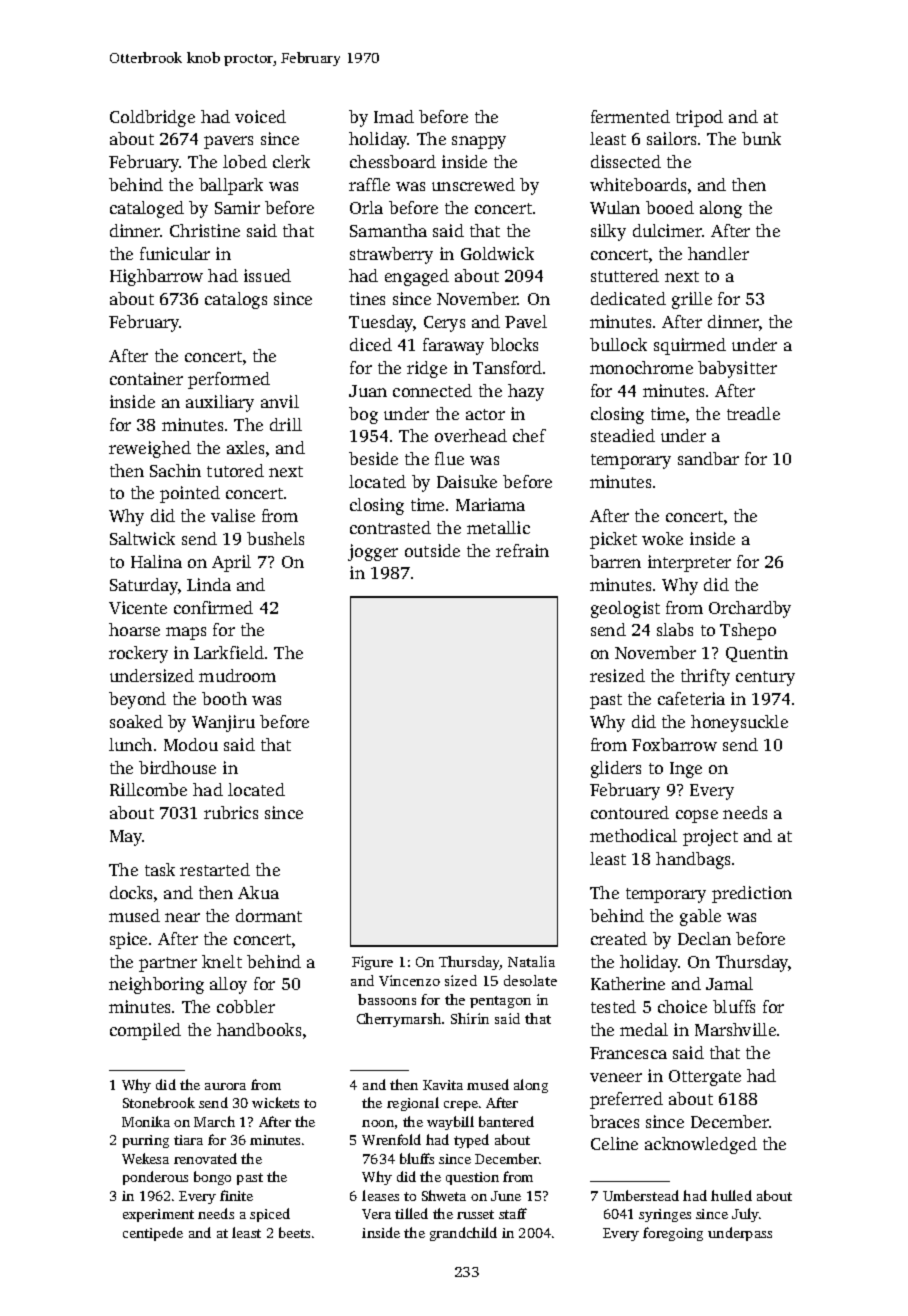  What do you see at coordinates (153, 1234) in the screenshot?
I see `centipede` at bounding box center [153, 1234].
